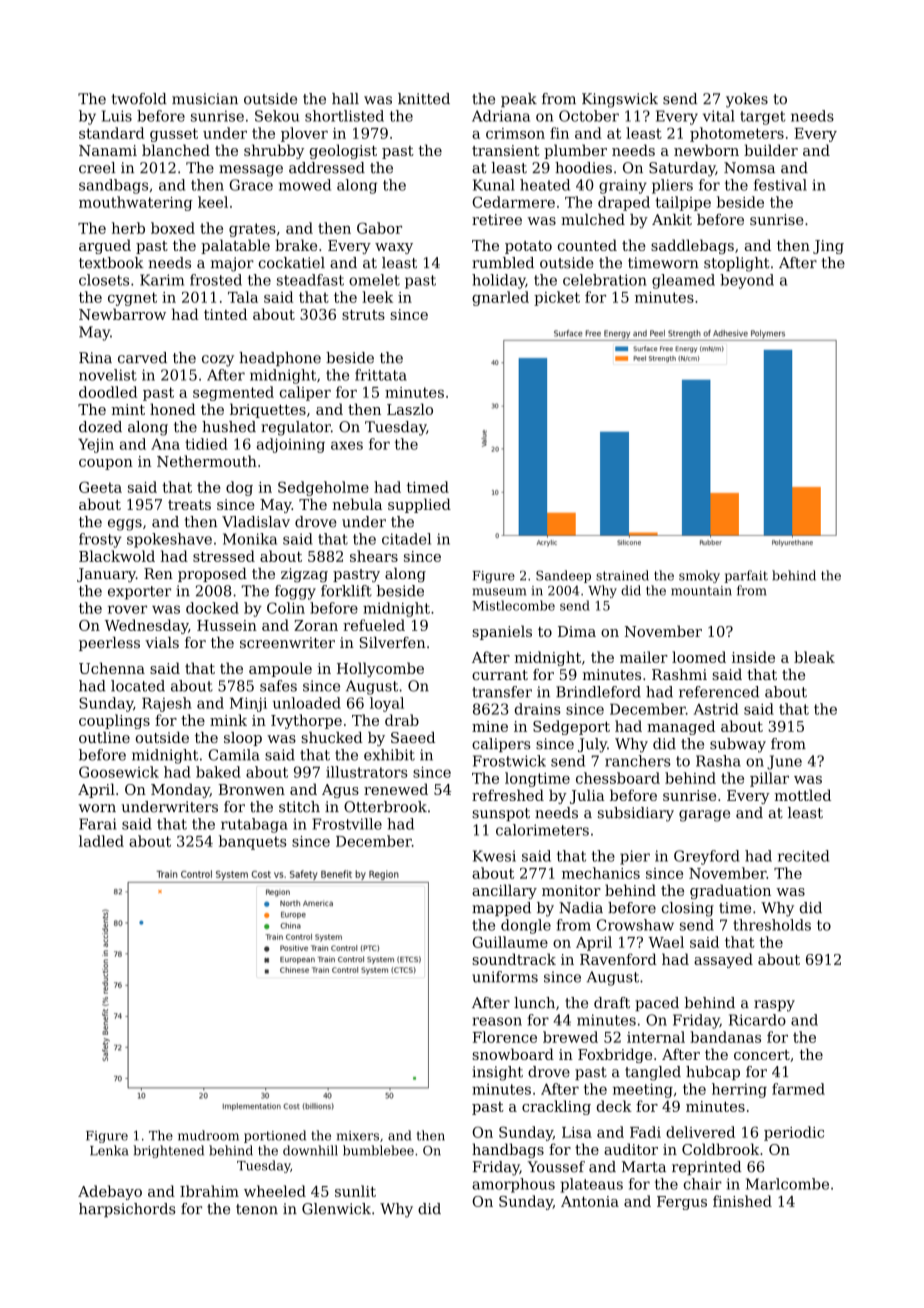 Image resolution: width=924 pixels, height=1308 pixels. What do you see at coordinates (730, 891) in the image?
I see `graduation` at bounding box center [730, 891].
